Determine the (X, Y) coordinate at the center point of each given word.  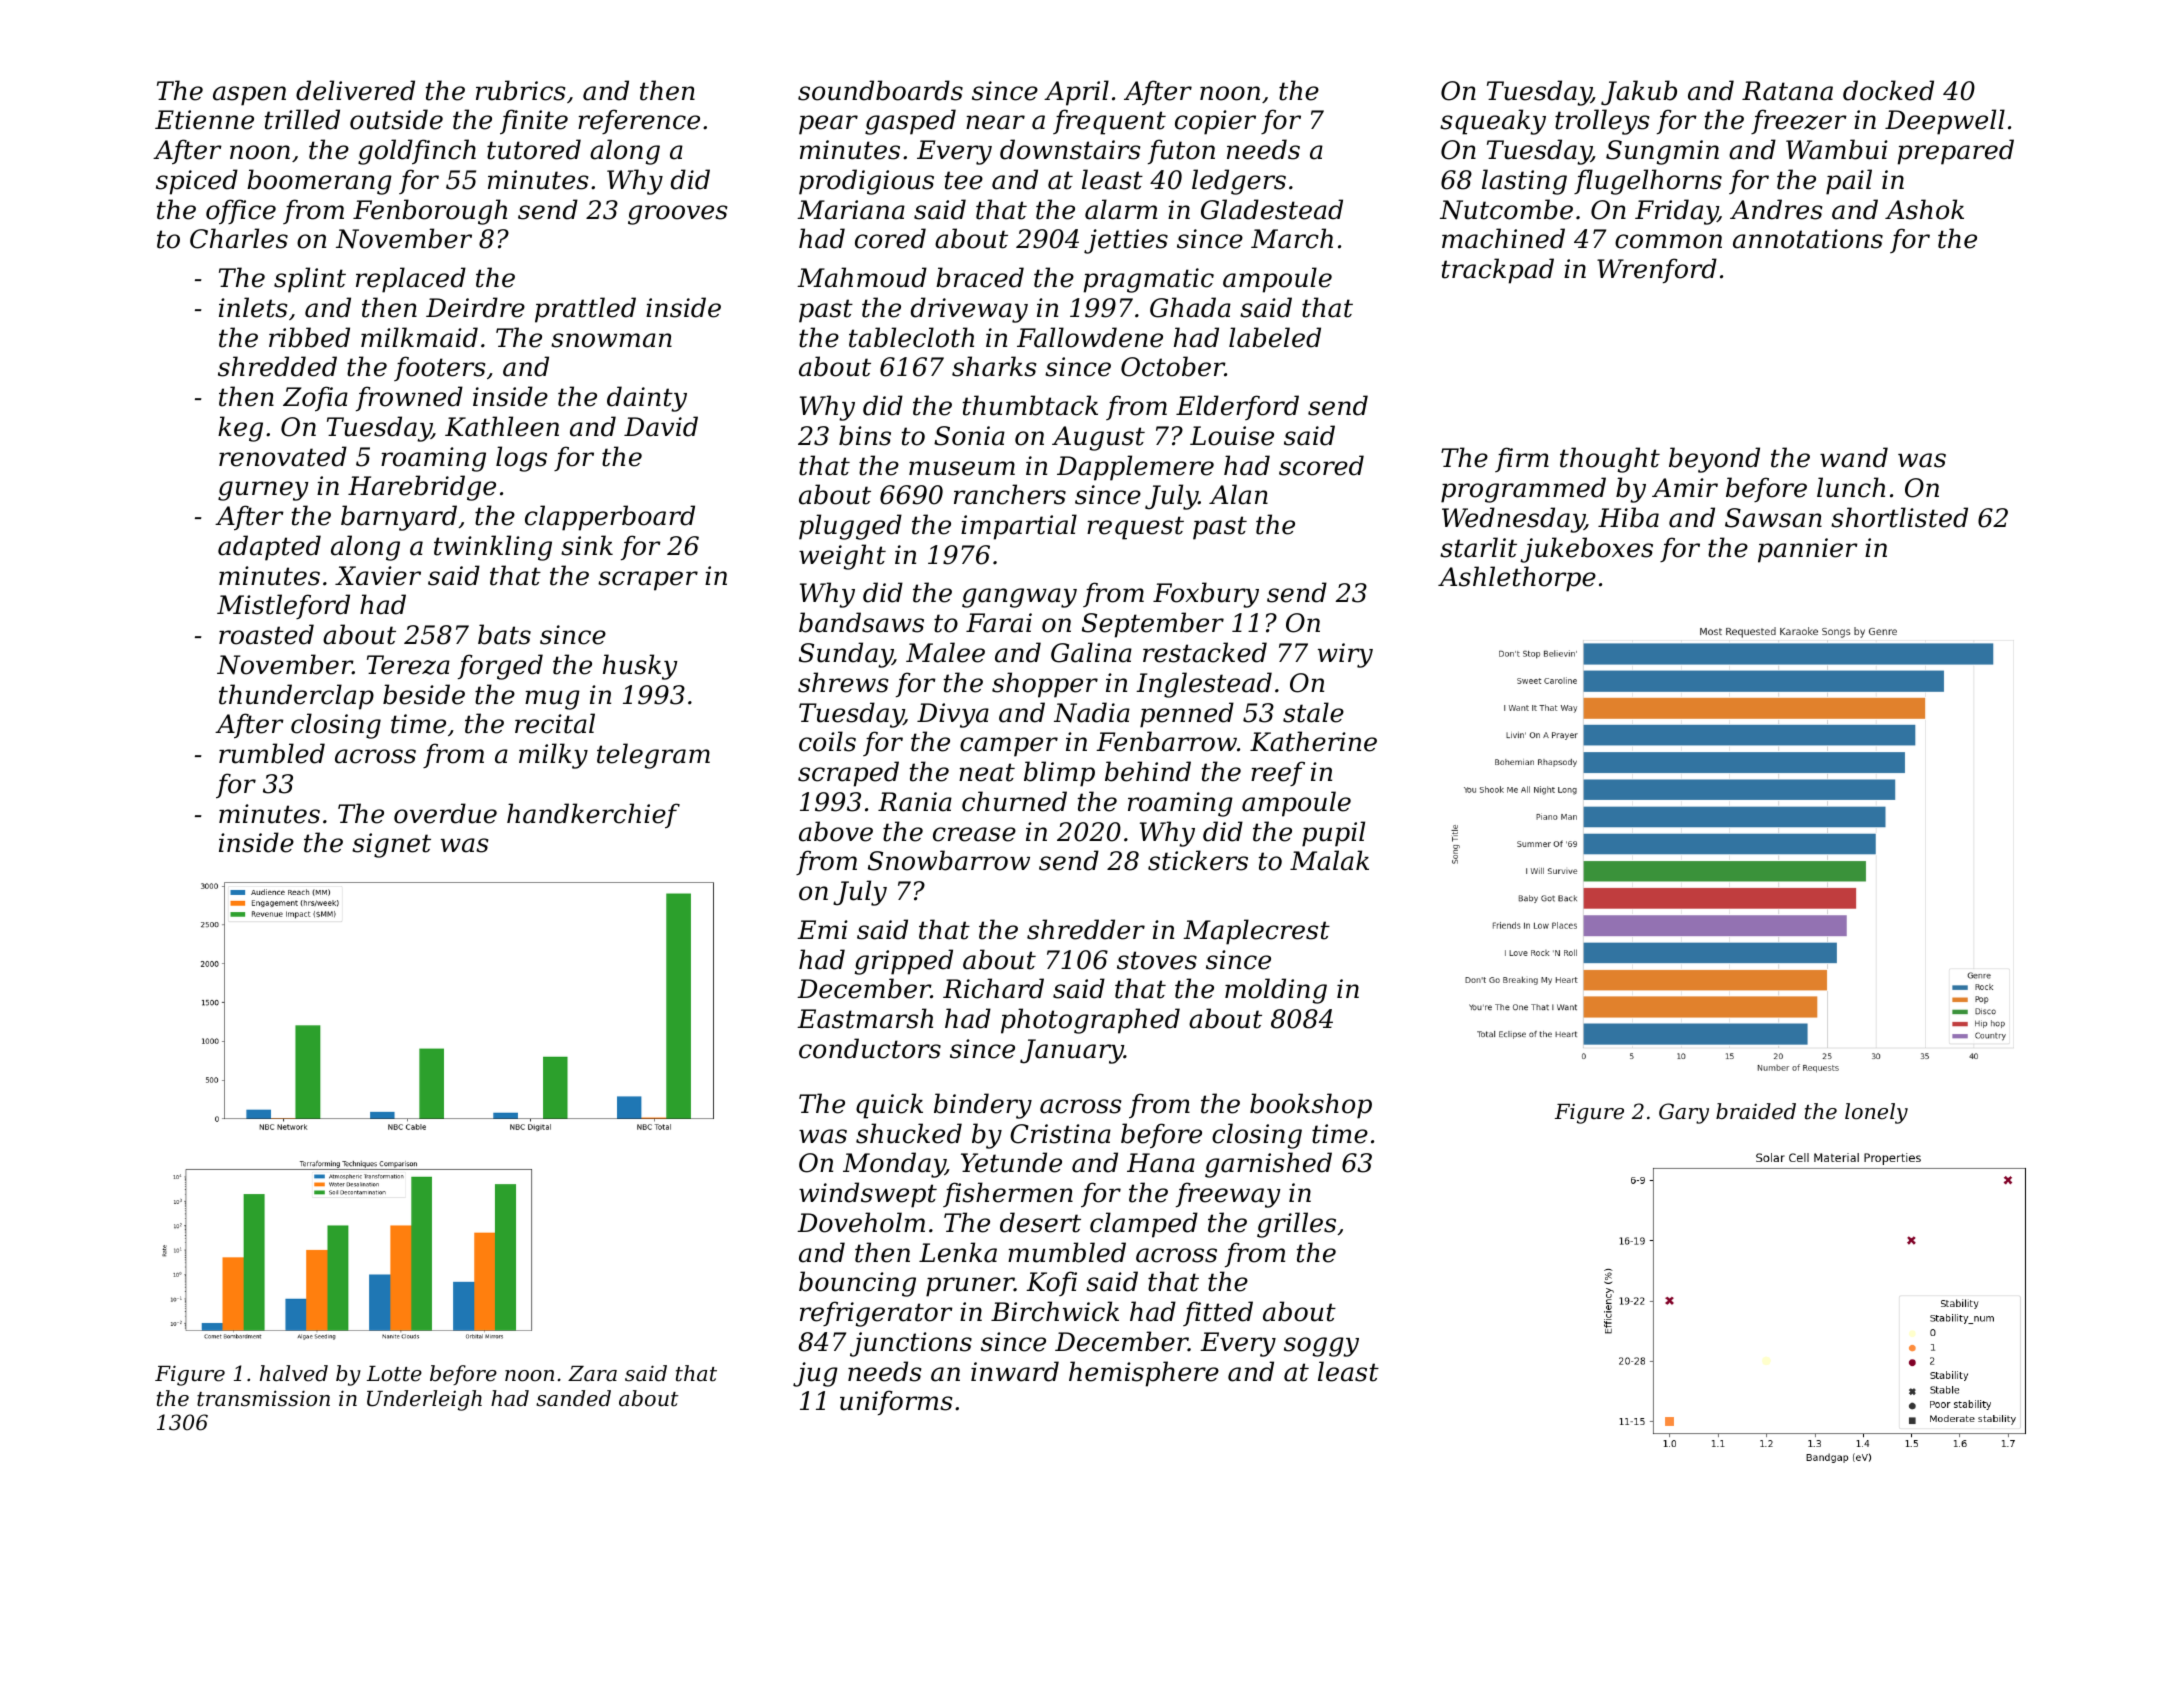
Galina (1091, 652)
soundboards (880, 90)
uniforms (896, 1402)
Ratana (1787, 91)
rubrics (520, 90)
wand (1854, 457)
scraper (648, 581)
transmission (263, 1398)
